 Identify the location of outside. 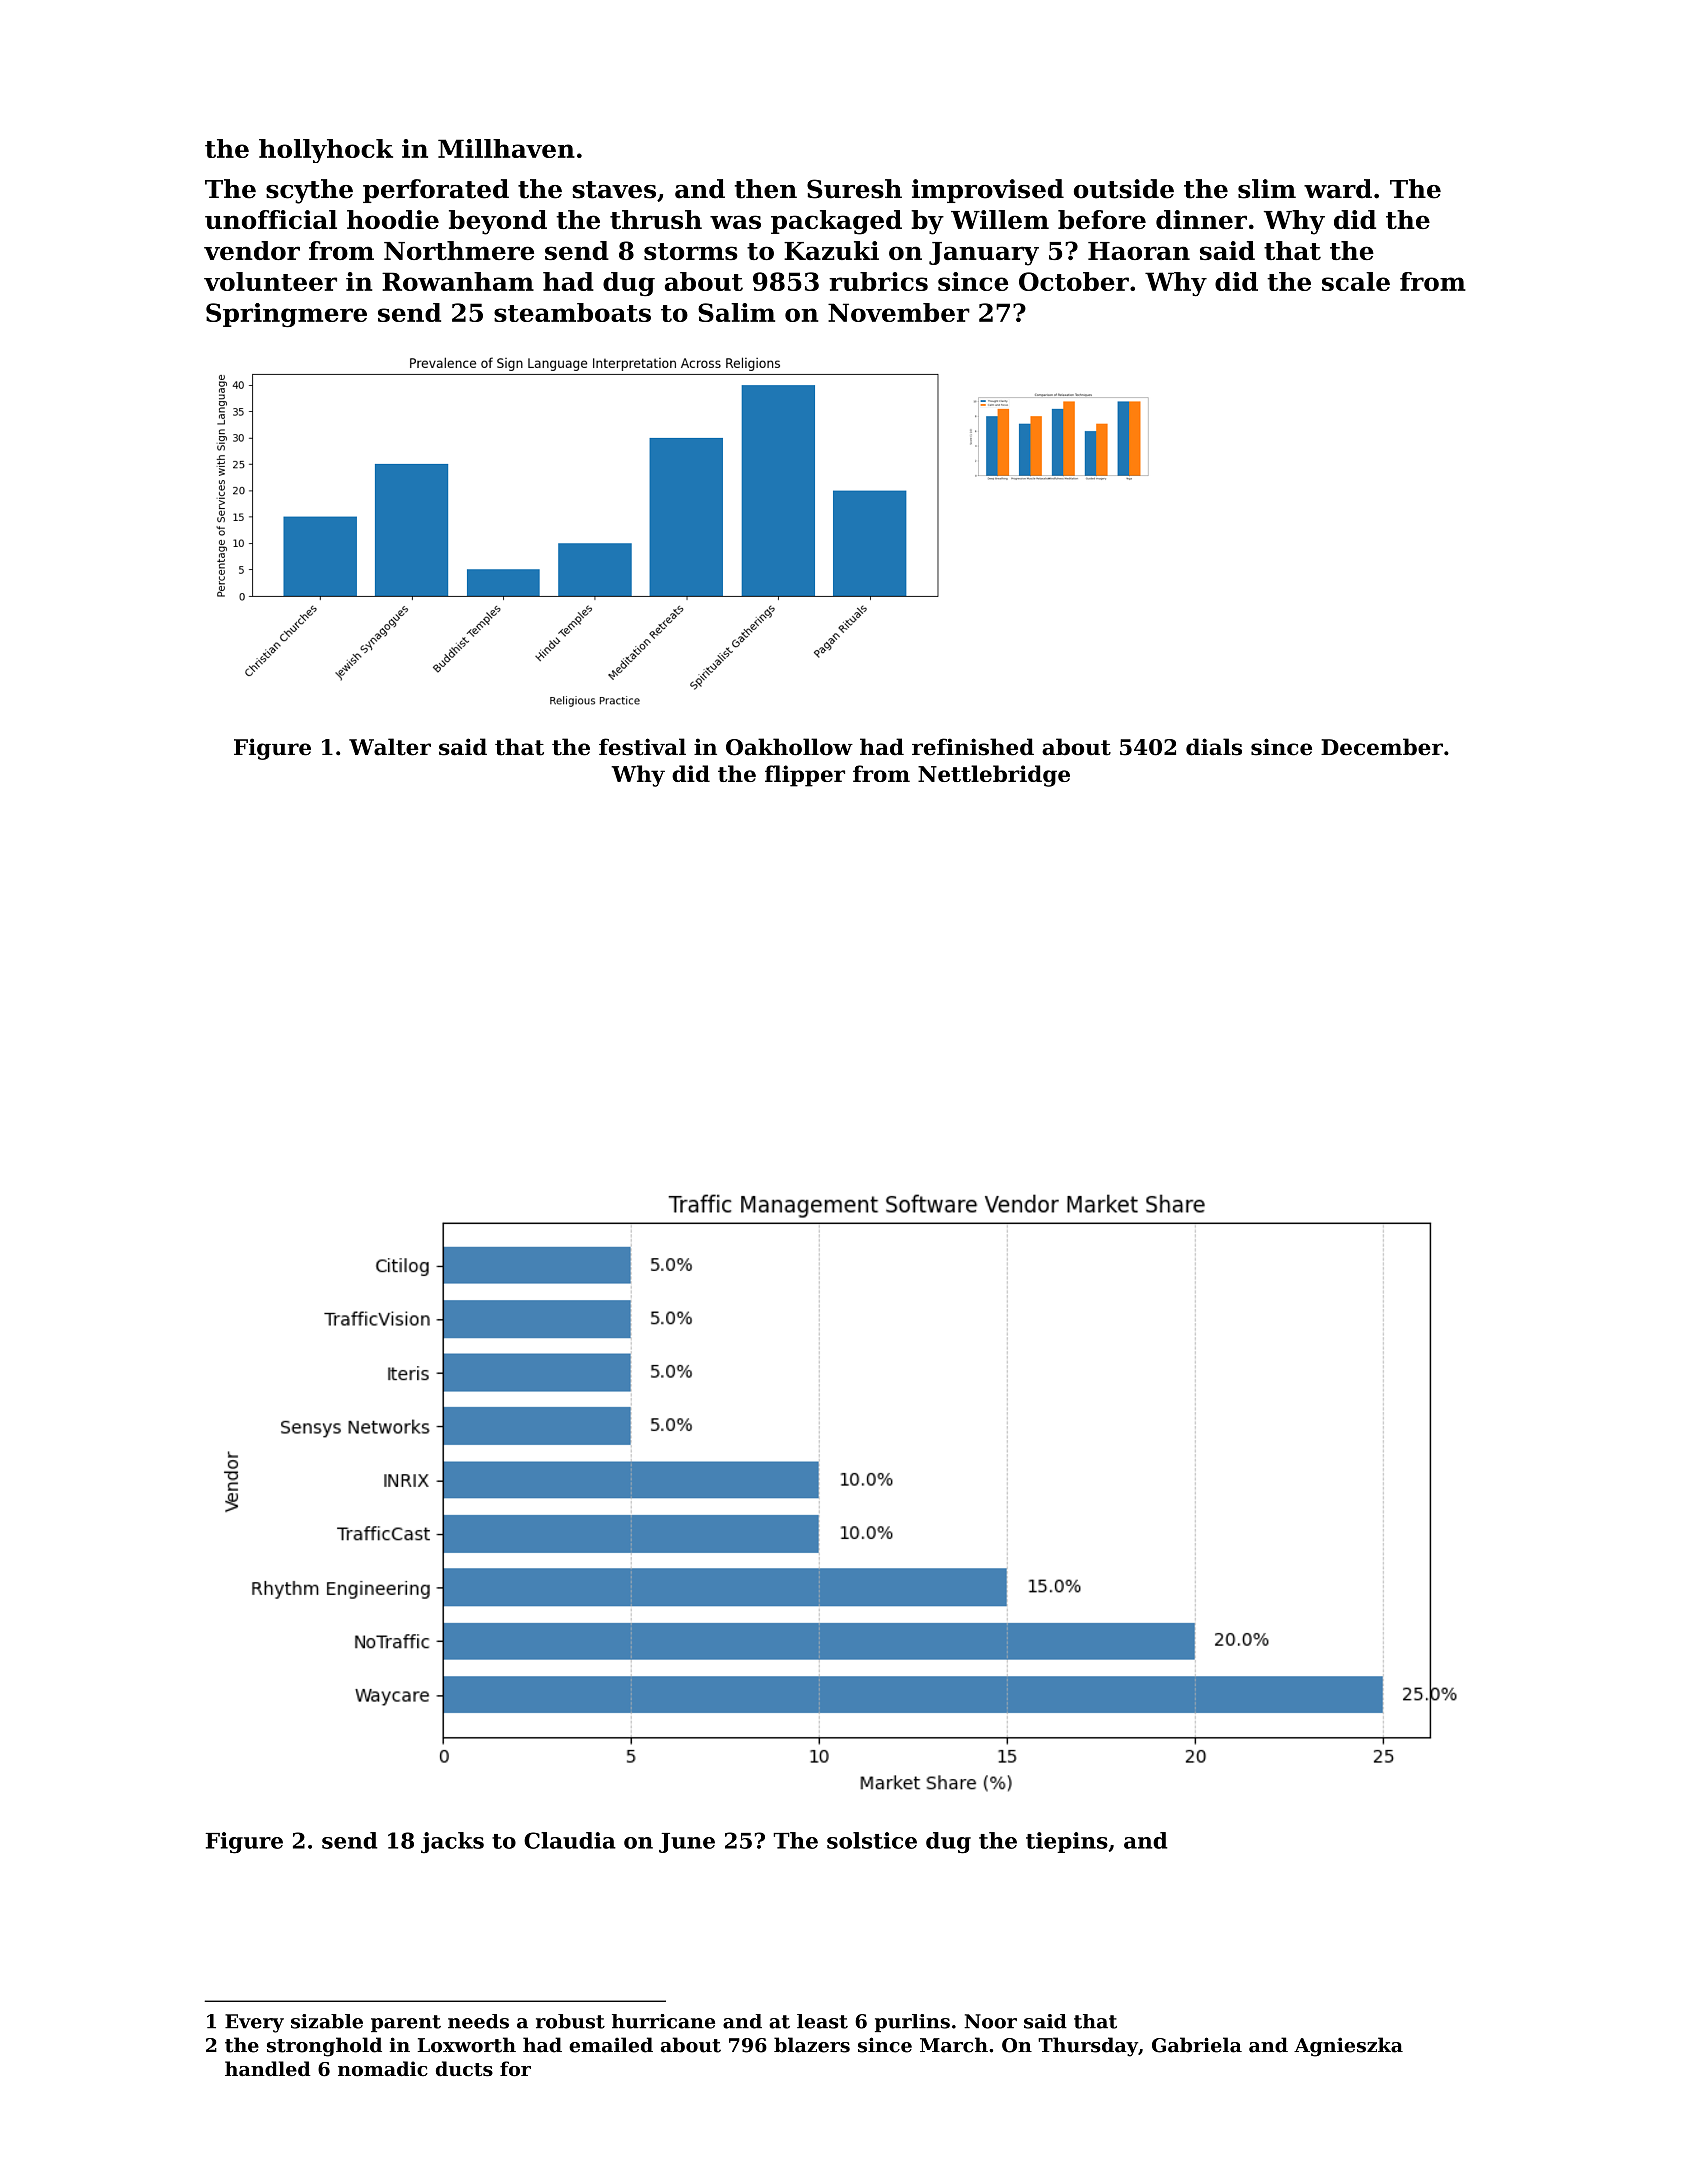
(1124, 189).
